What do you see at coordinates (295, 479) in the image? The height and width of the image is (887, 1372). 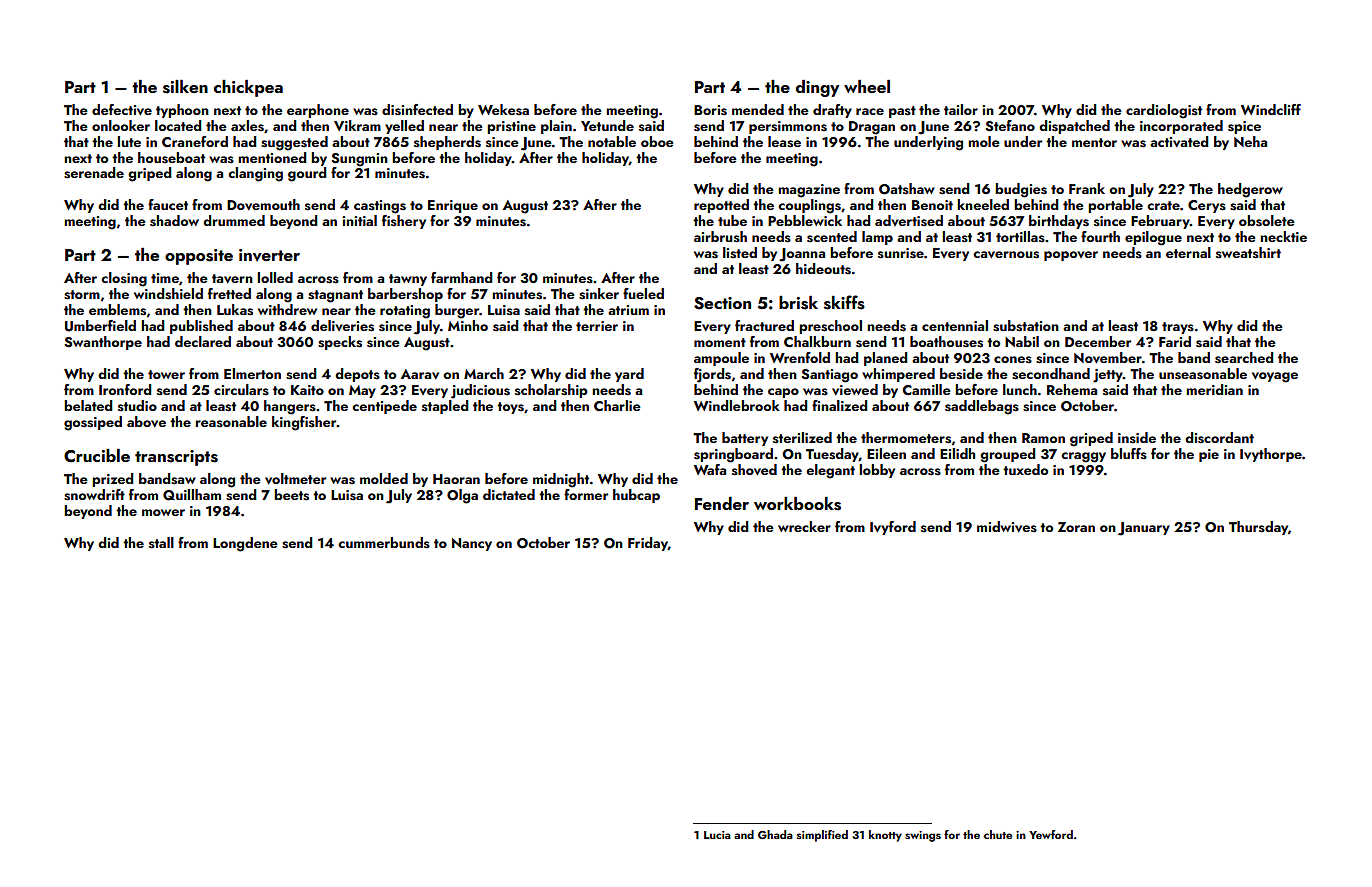 I see `voltmeter` at bounding box center [295, 479].
